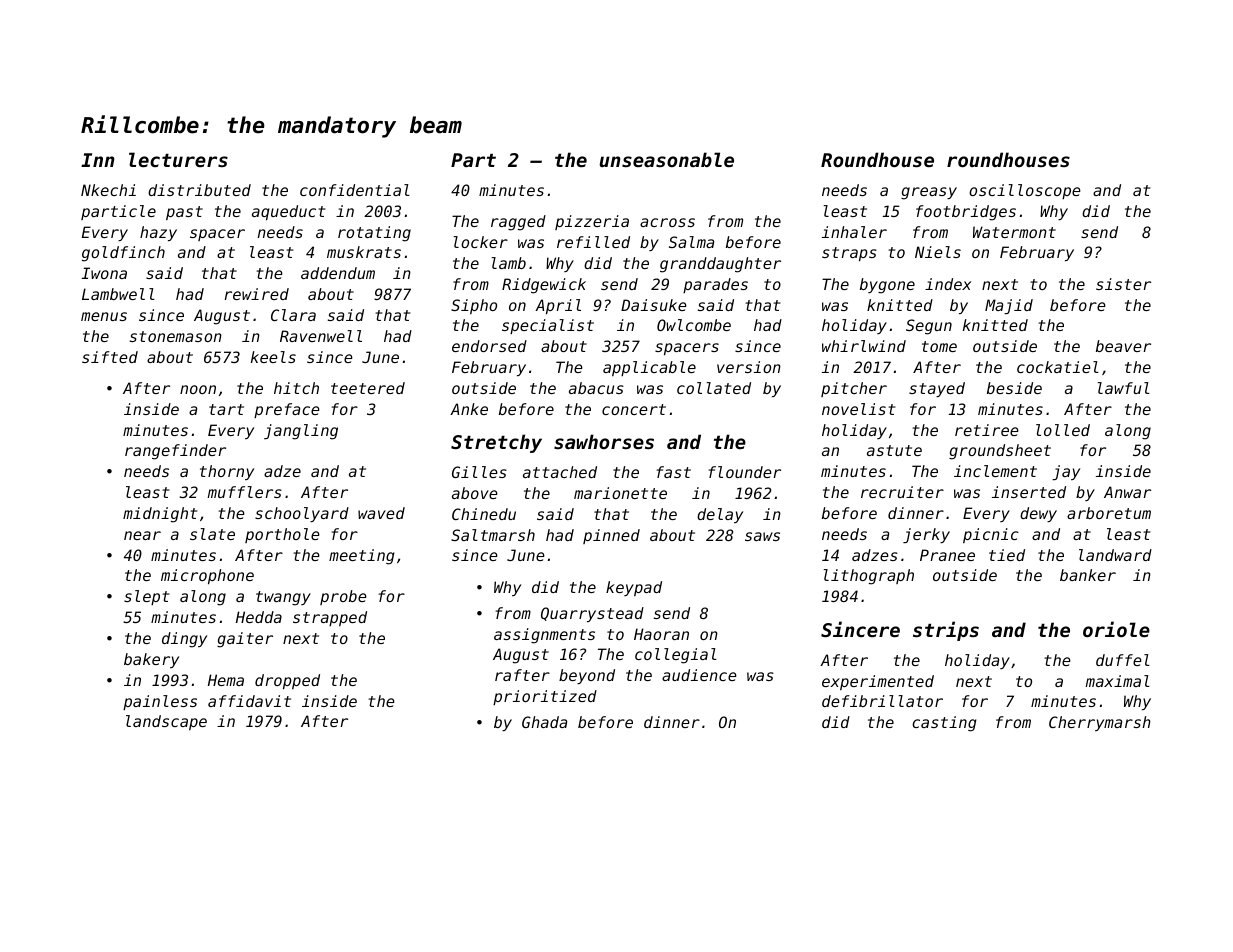  What do you see at coordinates (694, 325) in the screenshot?
I see `Owlcombe` at bounding box center [694, 325].
